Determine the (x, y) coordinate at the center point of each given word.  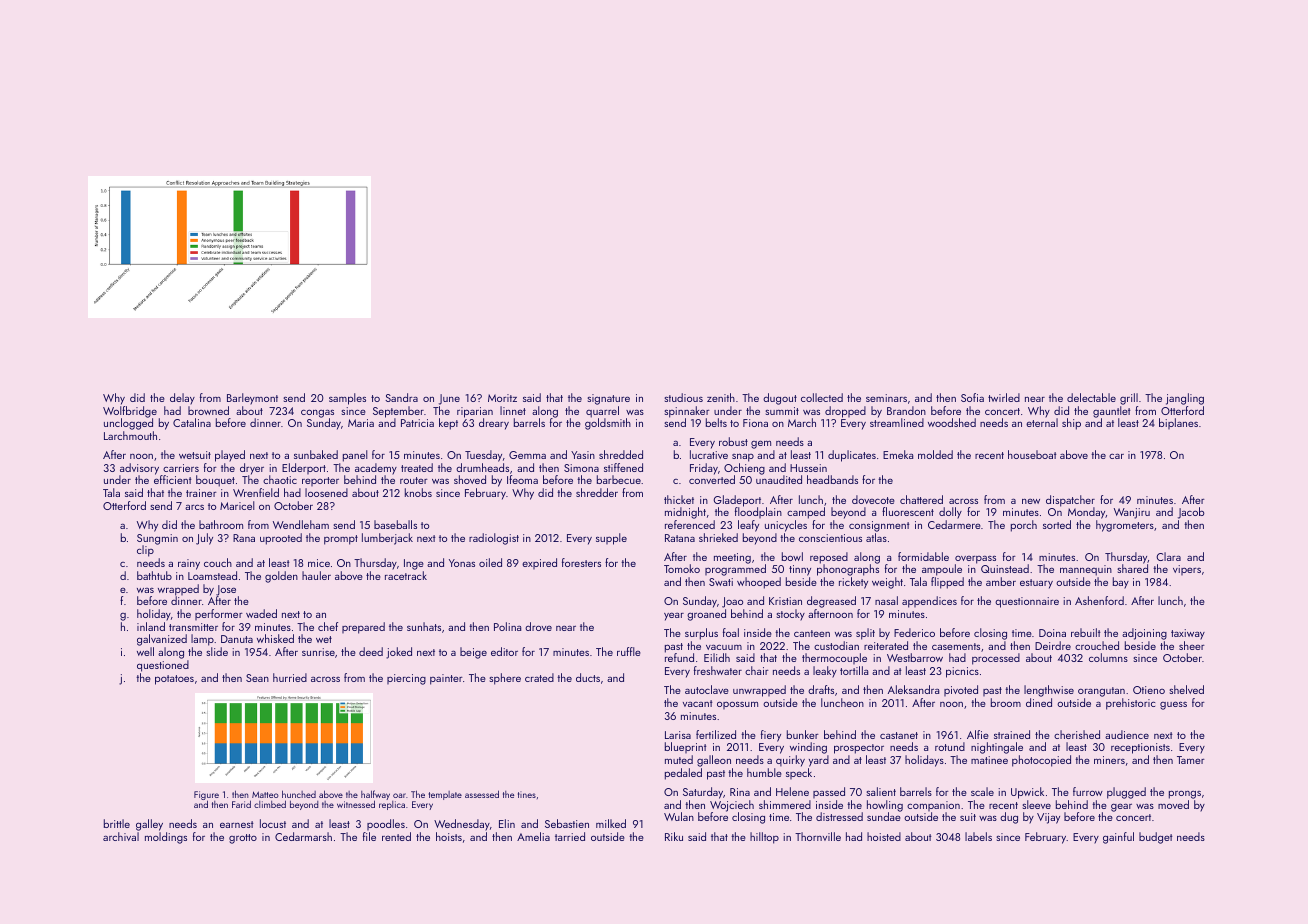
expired (539, 563)
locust (273, 823)
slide (217, 651)
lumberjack (387, 539)
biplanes (1178, 423)
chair (757, 670)
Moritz (502, 398)
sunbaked (316, 454)
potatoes (174, 680)
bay (1121, 583)
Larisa (678, 735)
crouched (1097, 645)
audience (1127, 734)
